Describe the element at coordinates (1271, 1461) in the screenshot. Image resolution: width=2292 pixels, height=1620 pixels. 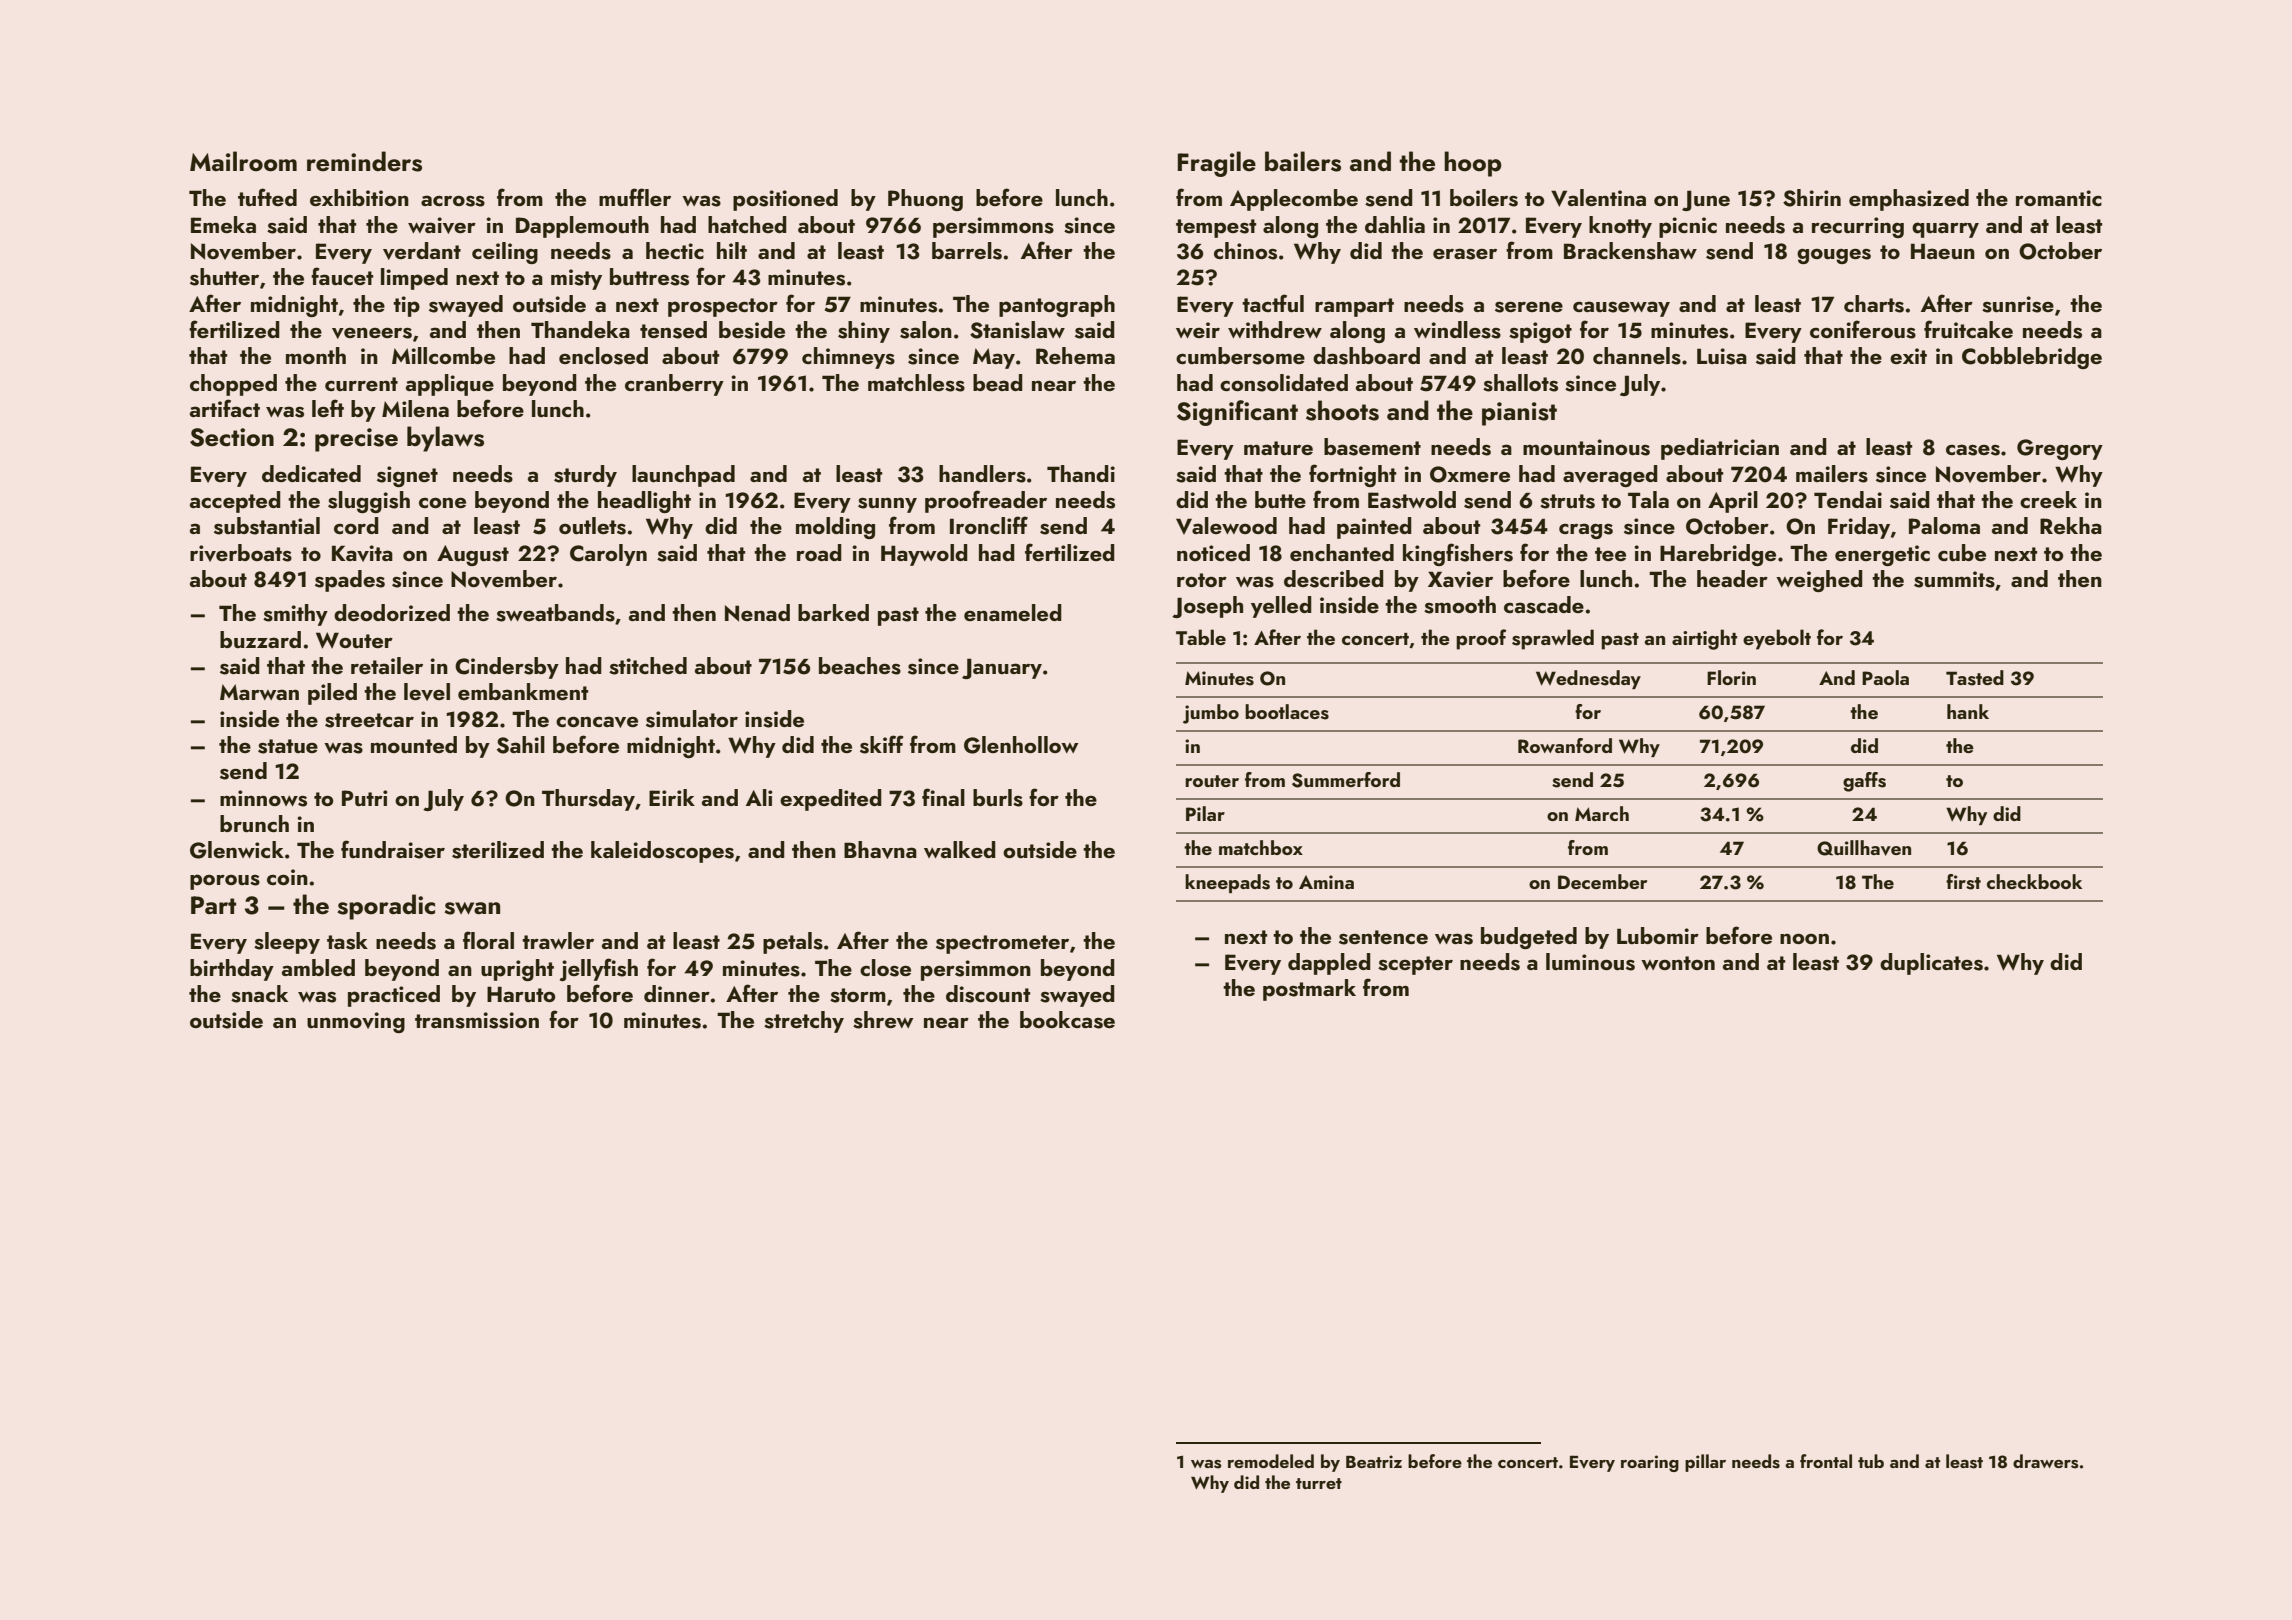
I see `remodeled` at that location.
